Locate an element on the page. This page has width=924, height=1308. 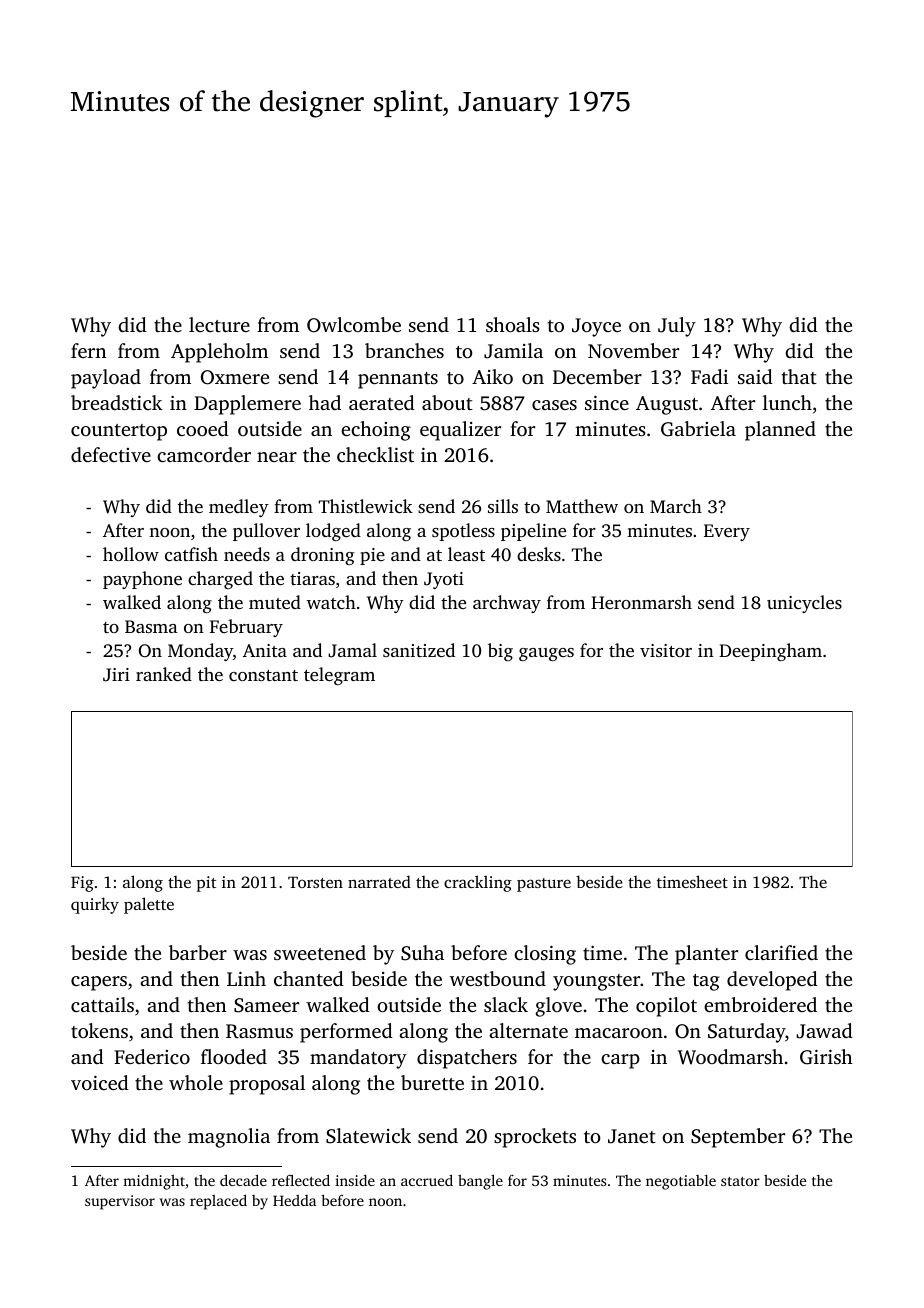
bangle is located at coordinates (480, 1182).
